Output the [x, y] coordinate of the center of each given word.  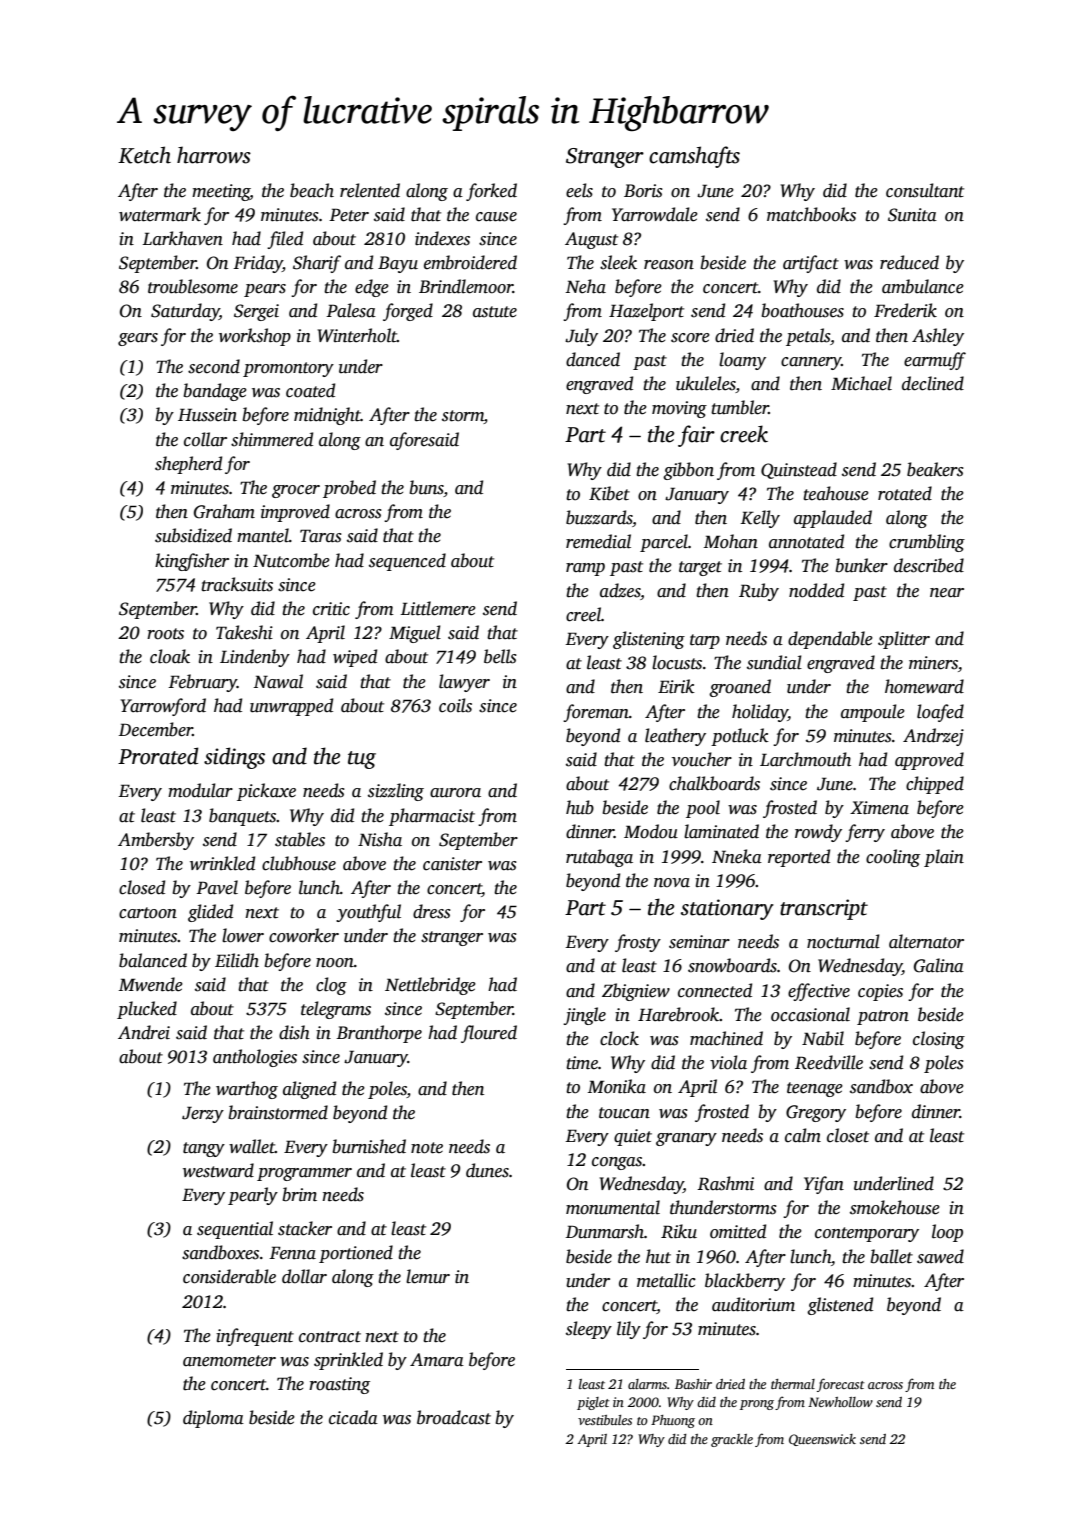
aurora [455, 793]
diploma [213, 1419]
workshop [255, 337]
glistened [840, 1306]
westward [218, 1170]
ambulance [923, 286]
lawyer [464, 683]
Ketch [144, 155]
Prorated [158, 756]
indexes [442, 238]
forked [491, 192]
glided [210, 913]
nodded [816, 590]
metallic [666, 1280]
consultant [925, 190]
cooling [893, 858]
